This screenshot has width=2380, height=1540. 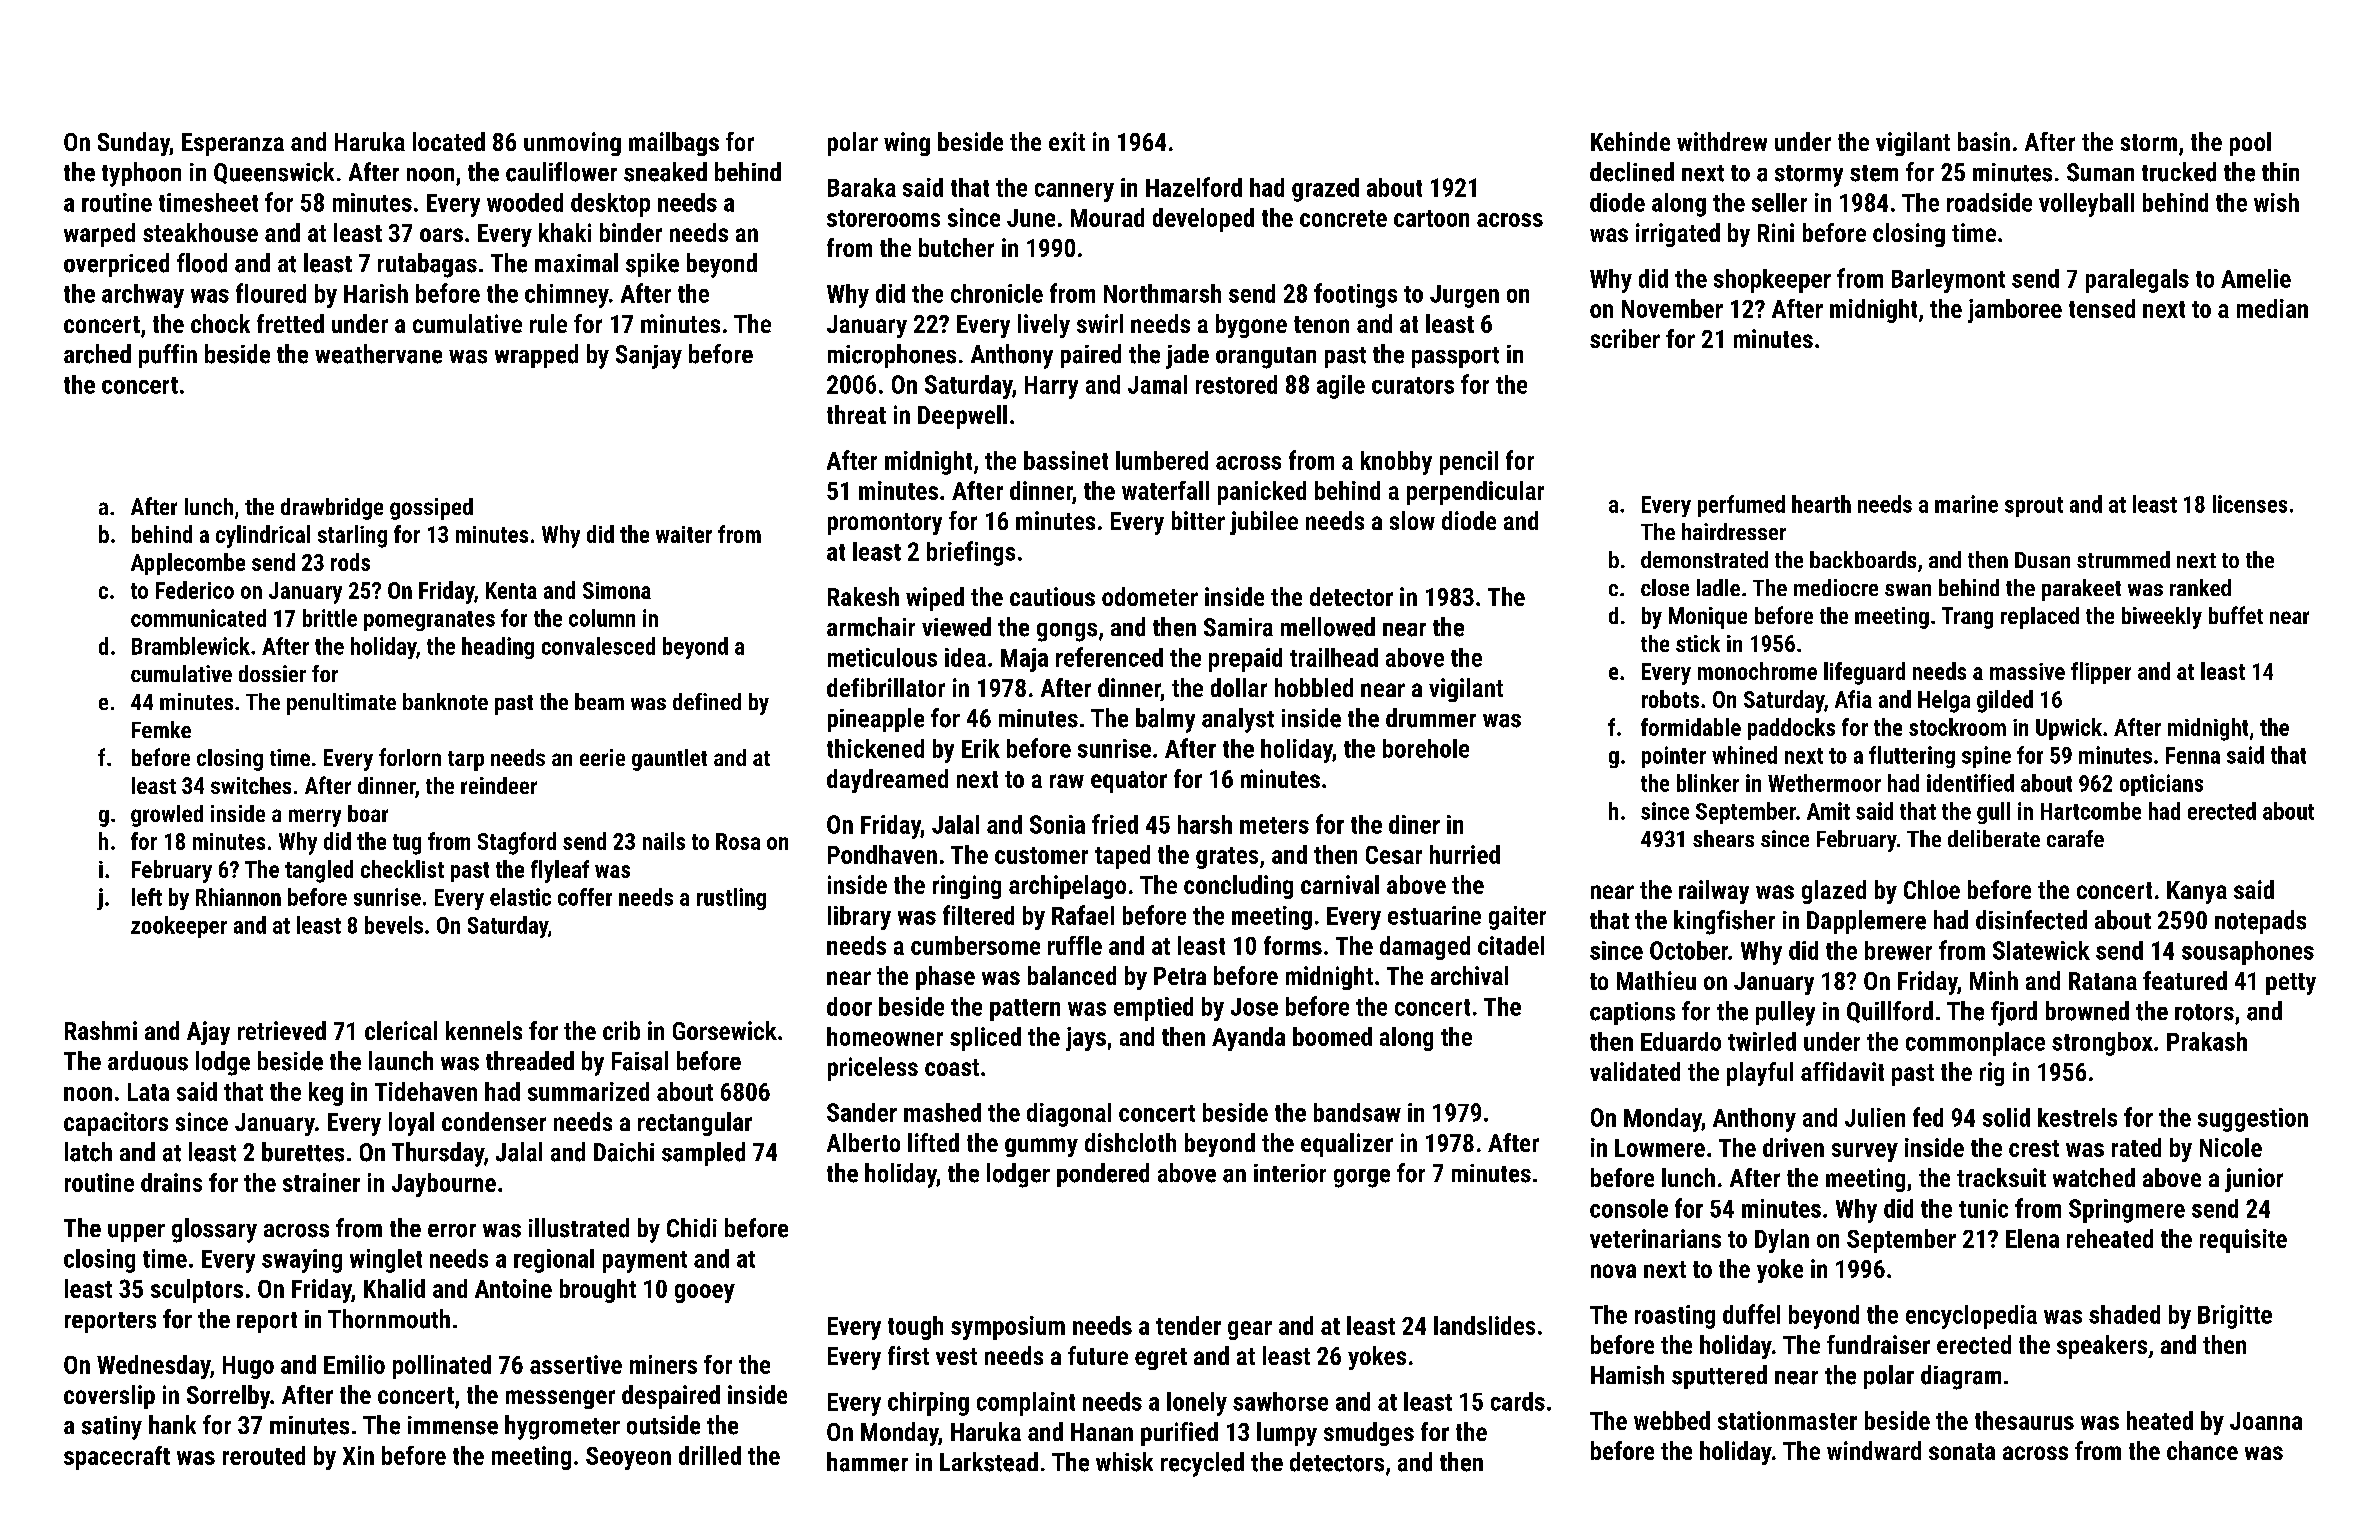 What do you see at coordinates (2197, 892) in the screenshot?
I see `Kanya` at bounding box center [2197, 892].
